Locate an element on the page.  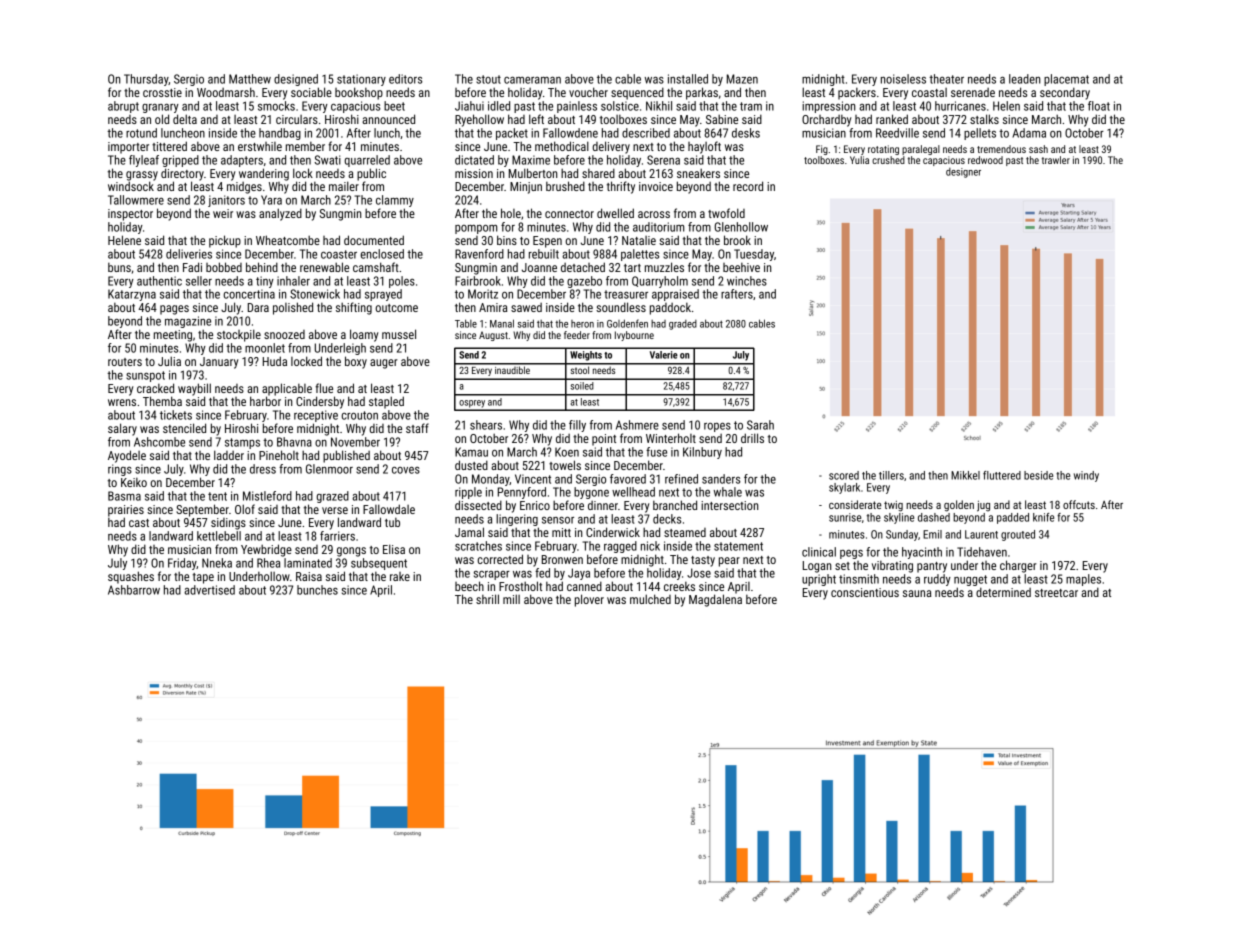
ripple is located at coordinates (468, 493).
